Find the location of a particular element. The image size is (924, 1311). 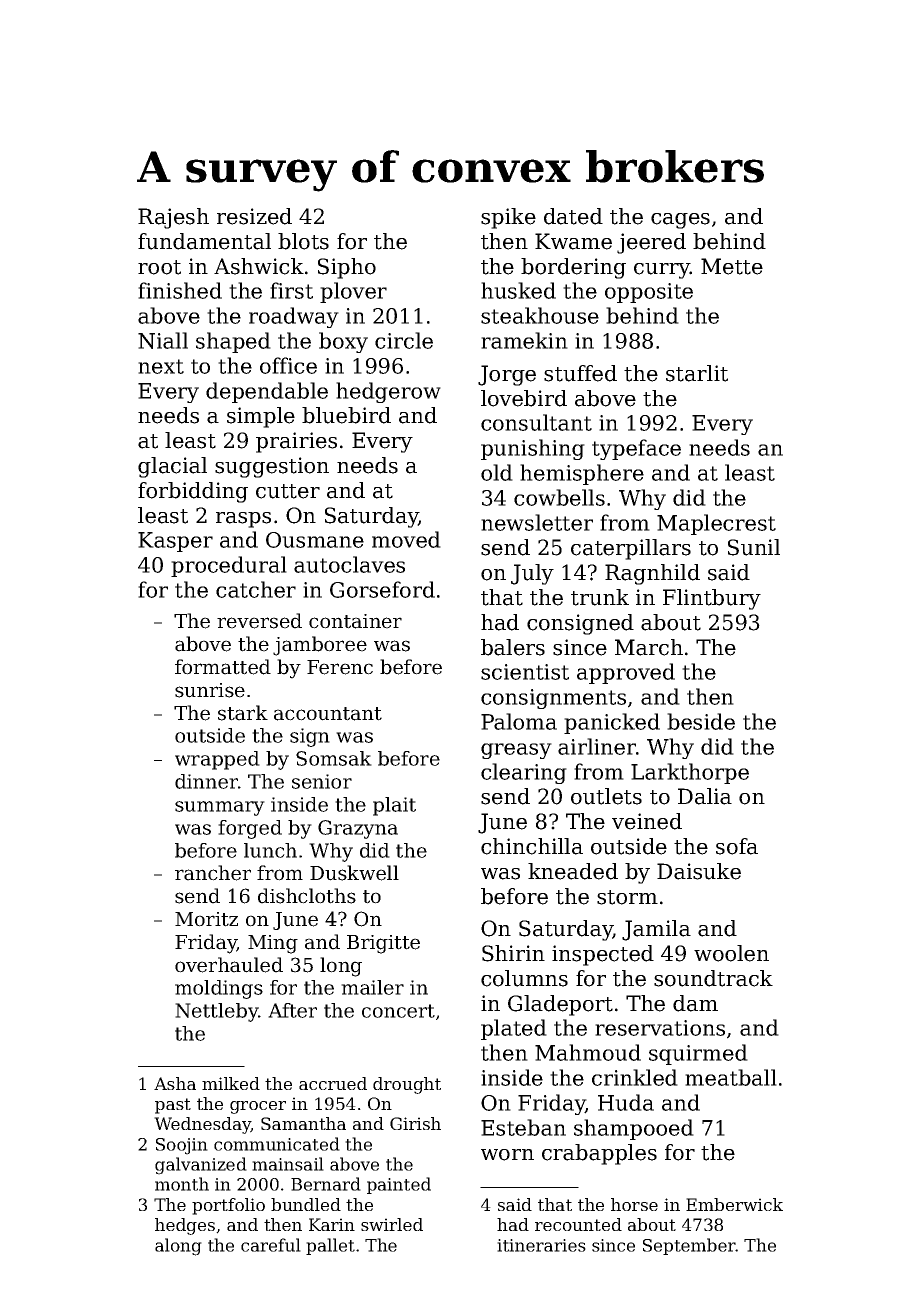

moved is located at coordinates (406, 539).
